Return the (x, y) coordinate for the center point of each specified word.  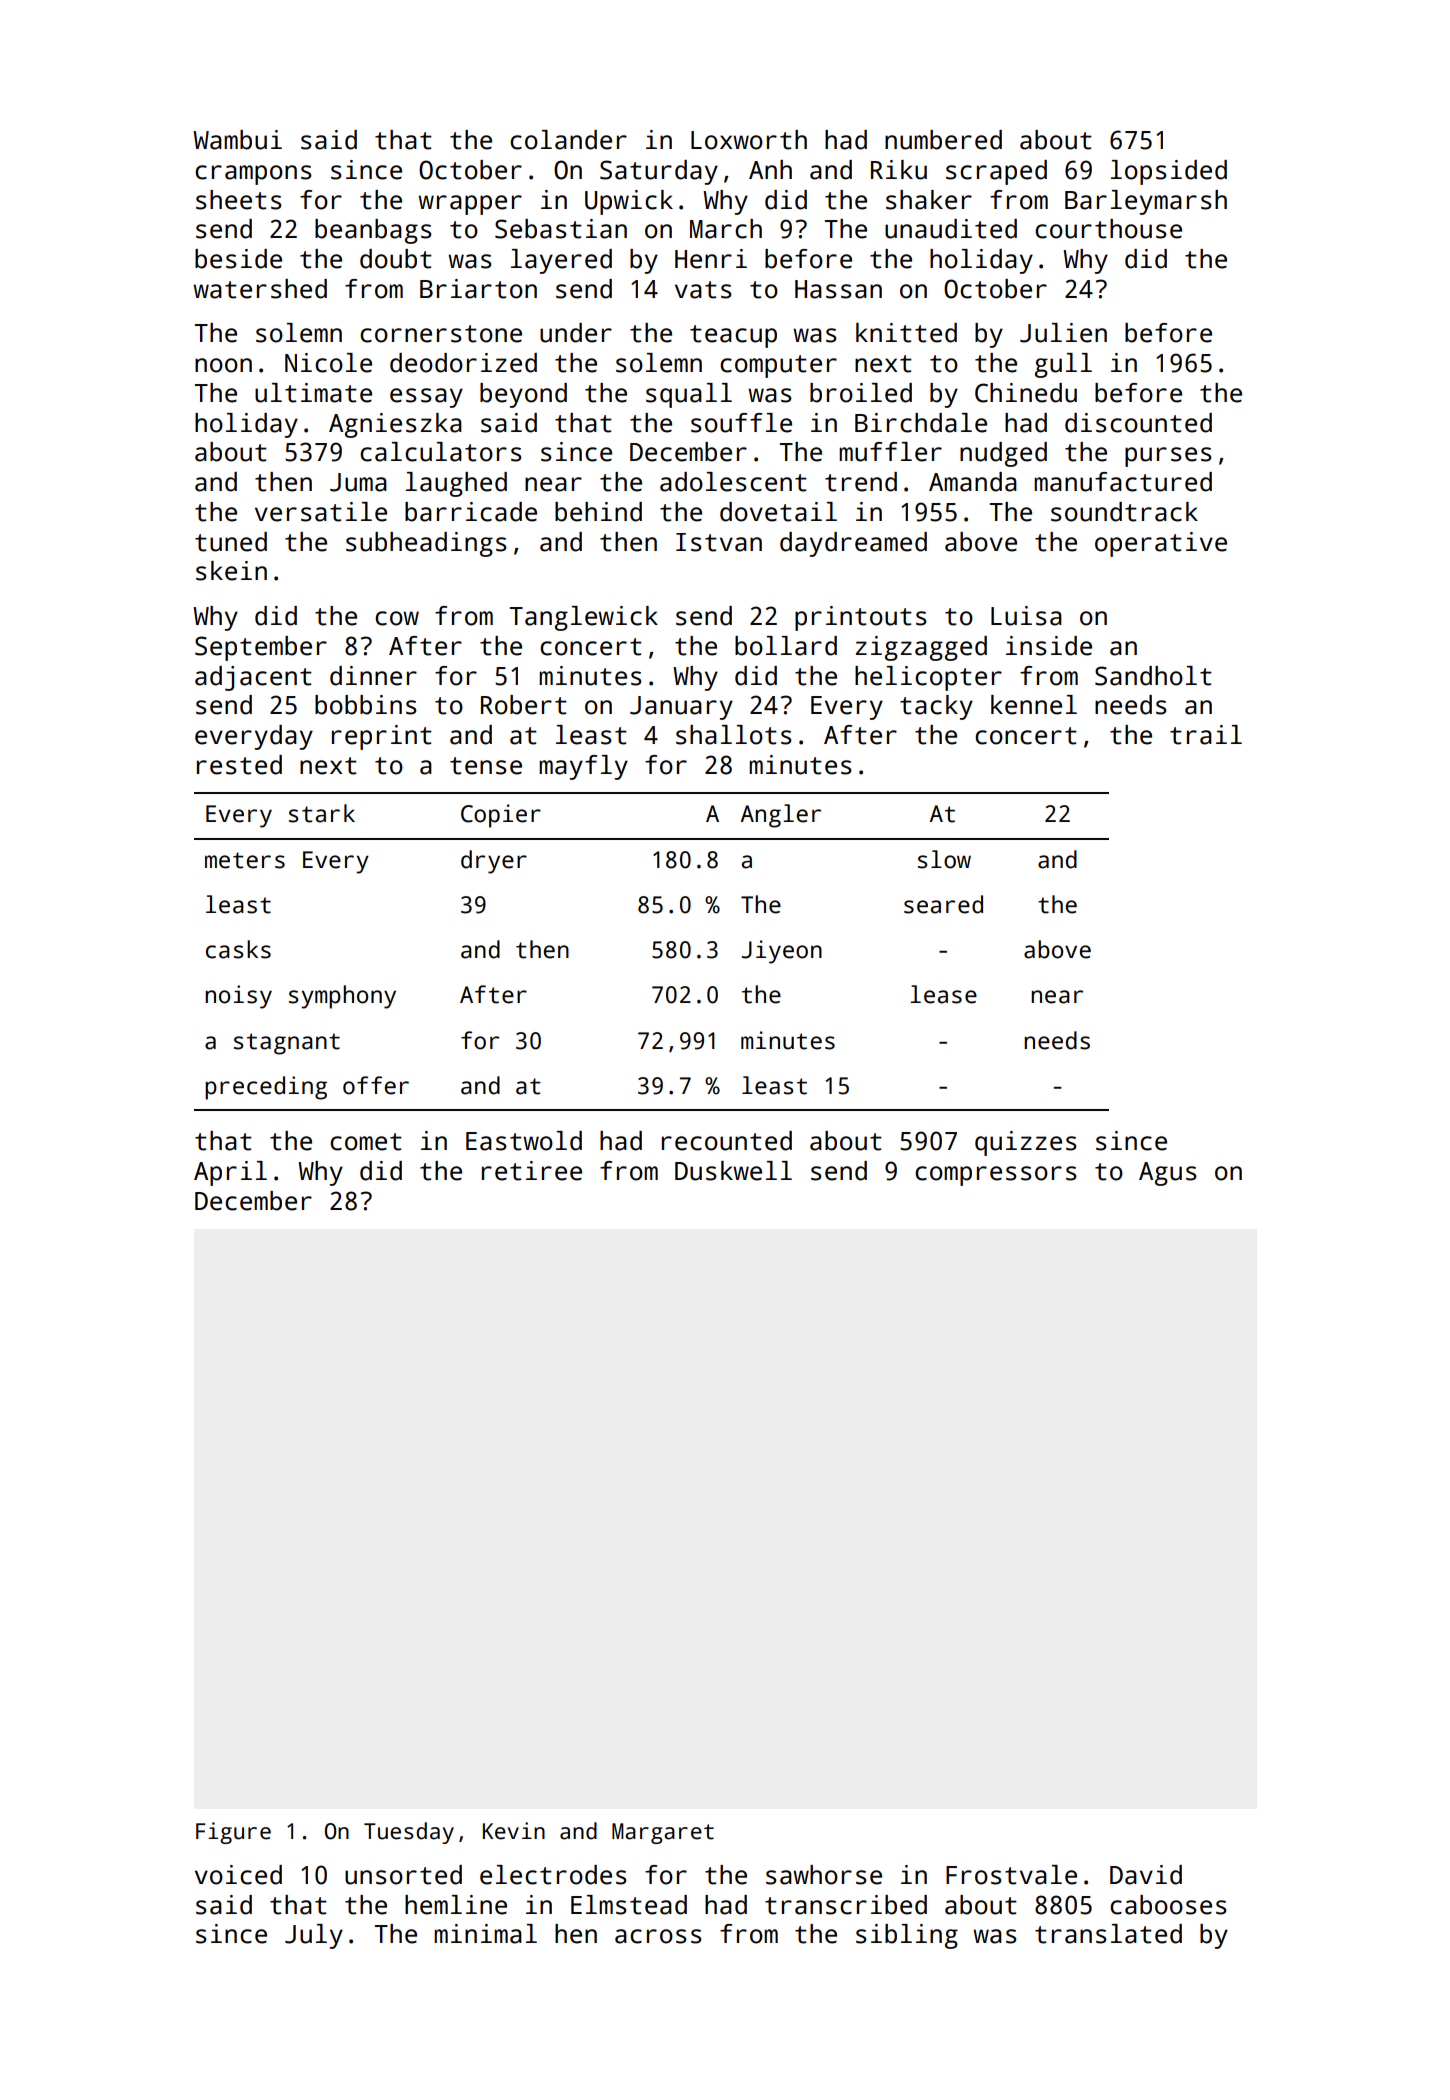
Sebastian (561, 229)
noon (223, 365)
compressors (996, 1176)
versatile (321, 512)
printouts (861, 618)
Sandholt (1153, 676)
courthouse (1108, 229)
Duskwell (733, 1171)
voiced (238, 1875)
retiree (532, 1171)
